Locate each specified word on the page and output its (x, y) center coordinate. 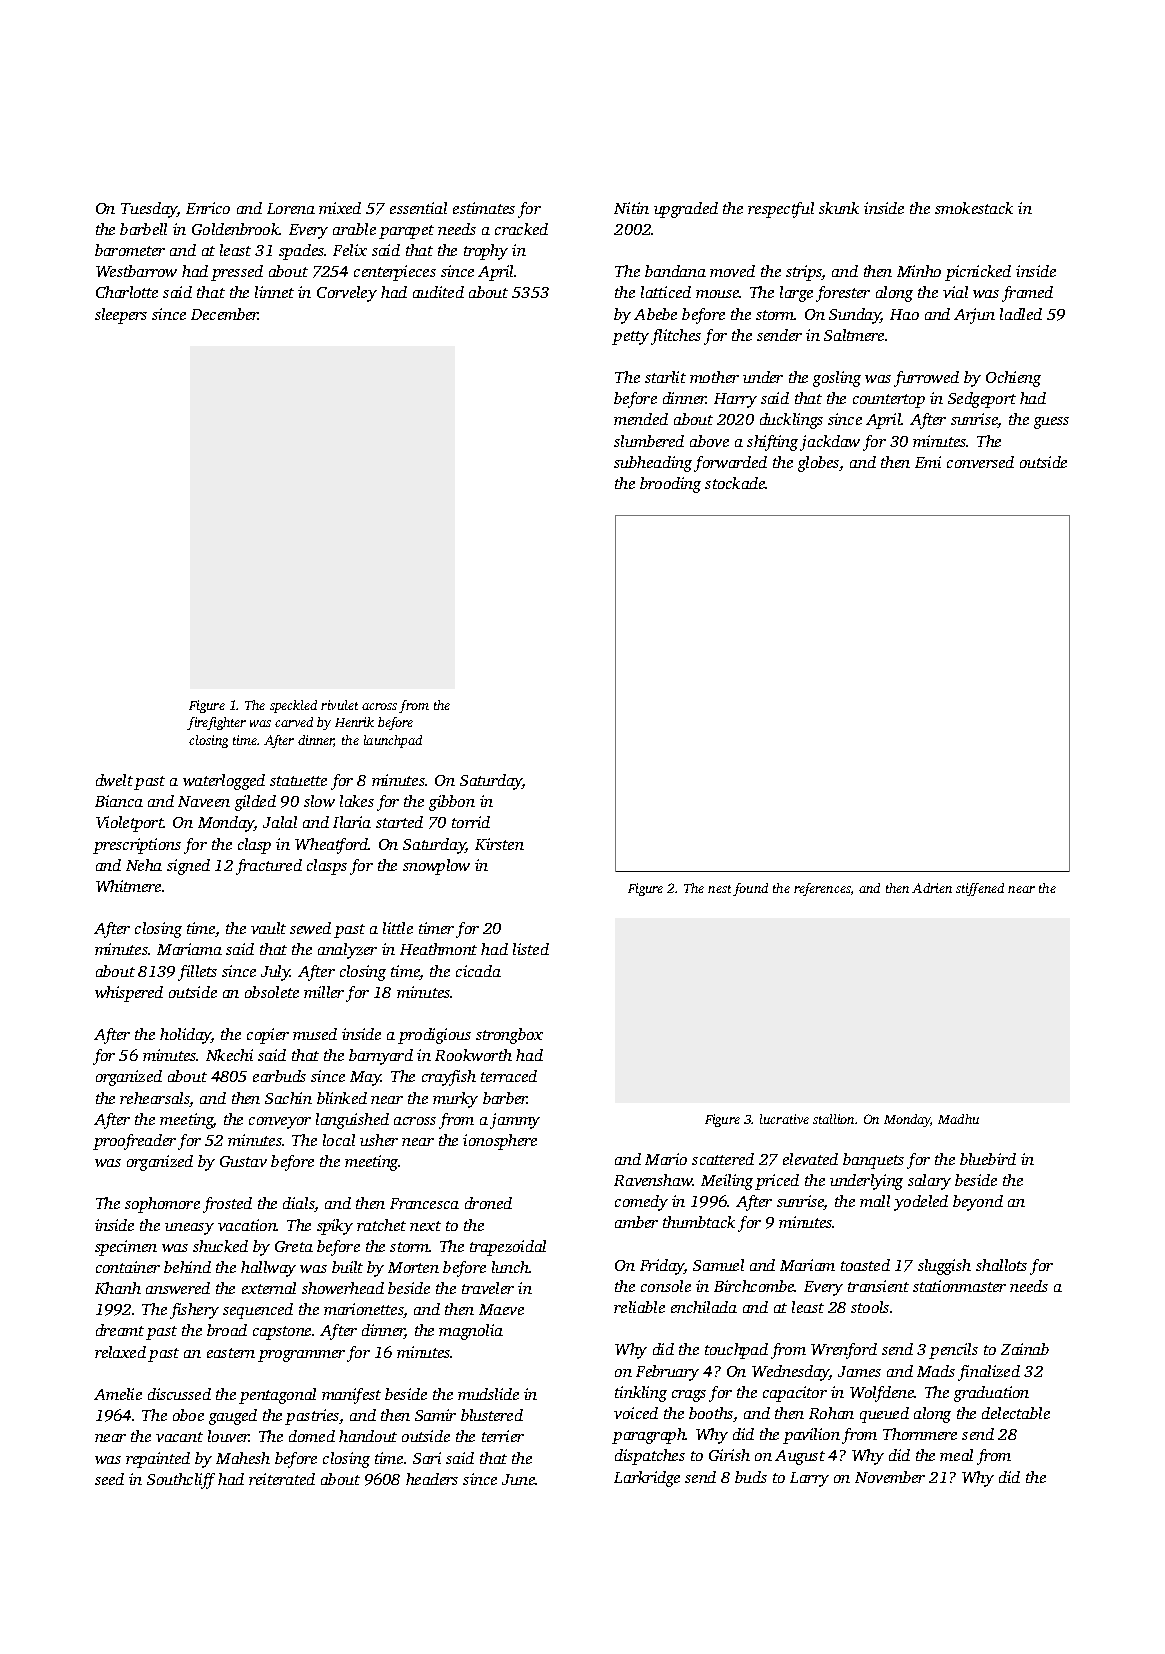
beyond (978, 1203)
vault (268, 928)
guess (1051, 423)
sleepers (121, 316)
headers (432, 1479)
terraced (509, 1076)
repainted (158, 1460)
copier (268, 1036)
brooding (670, 485)
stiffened (980, 889)
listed (531, 949)
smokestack (974, 208)
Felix (350, 250)
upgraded (686, 210)
